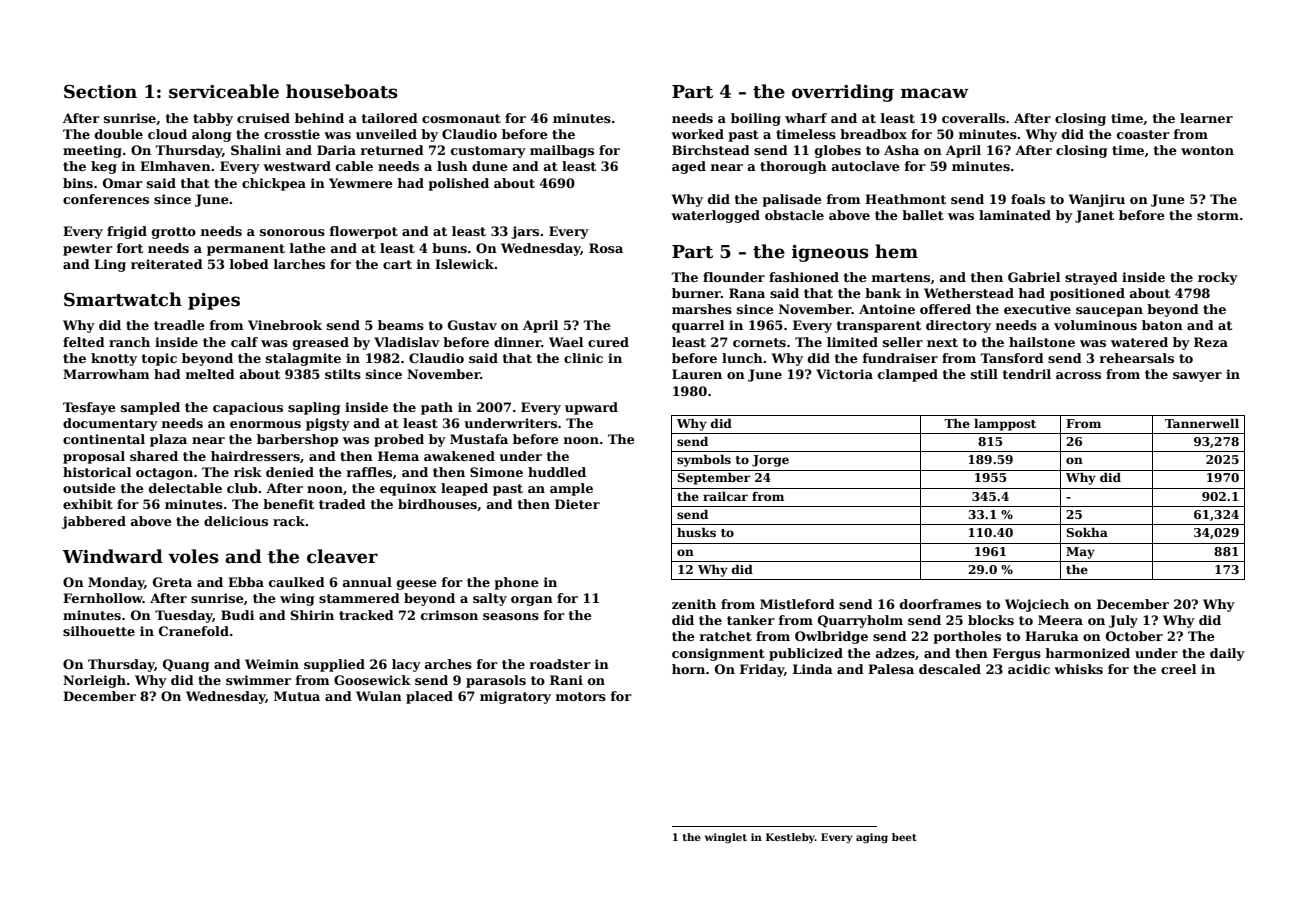  I want to click on beet, so click(904, 837).
